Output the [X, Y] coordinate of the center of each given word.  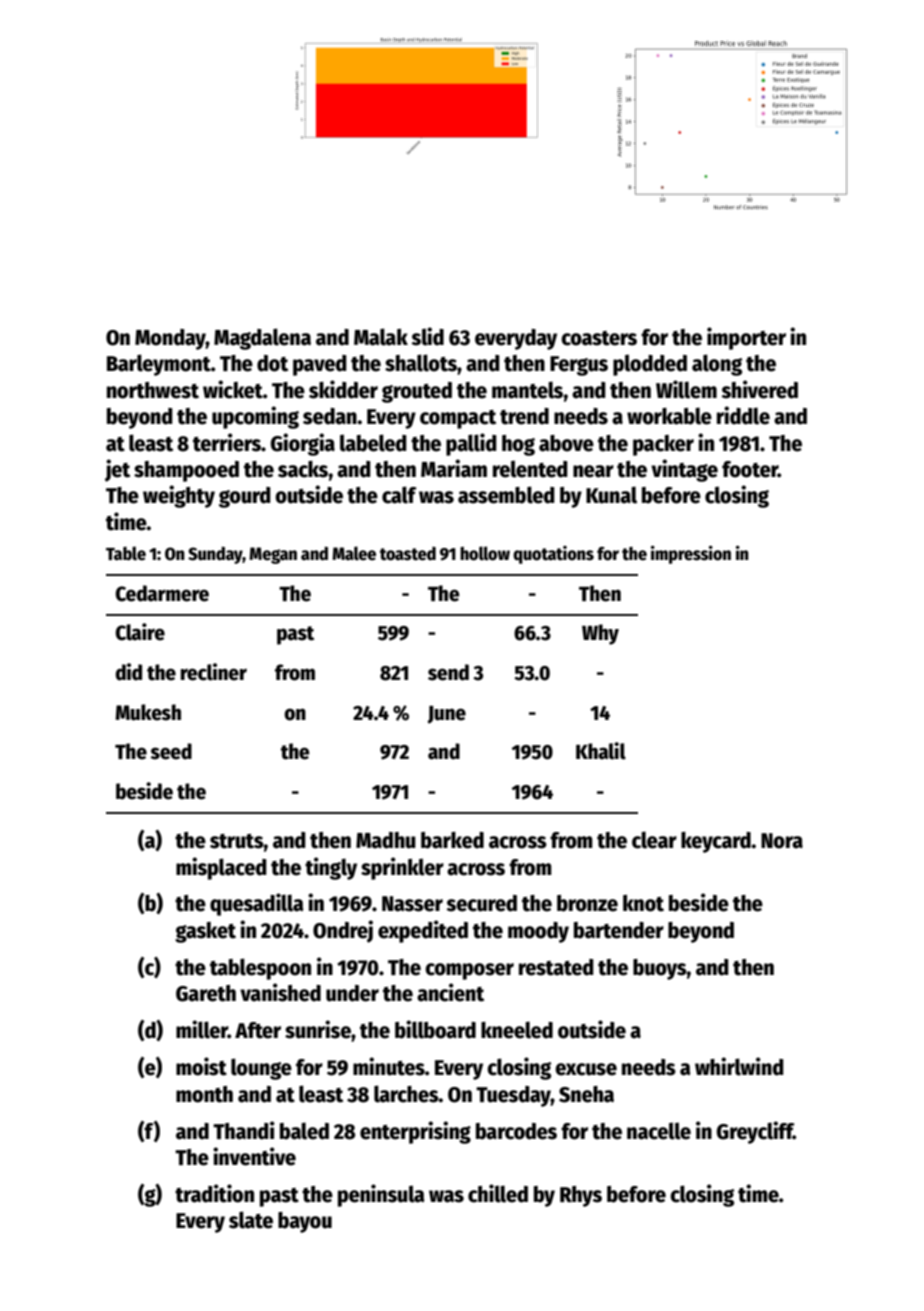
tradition [214, 1193]
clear [654, 840]
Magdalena [262, 339]
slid [427, 336]
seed [171, 751]
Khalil [601, 751]
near [593, 471]
